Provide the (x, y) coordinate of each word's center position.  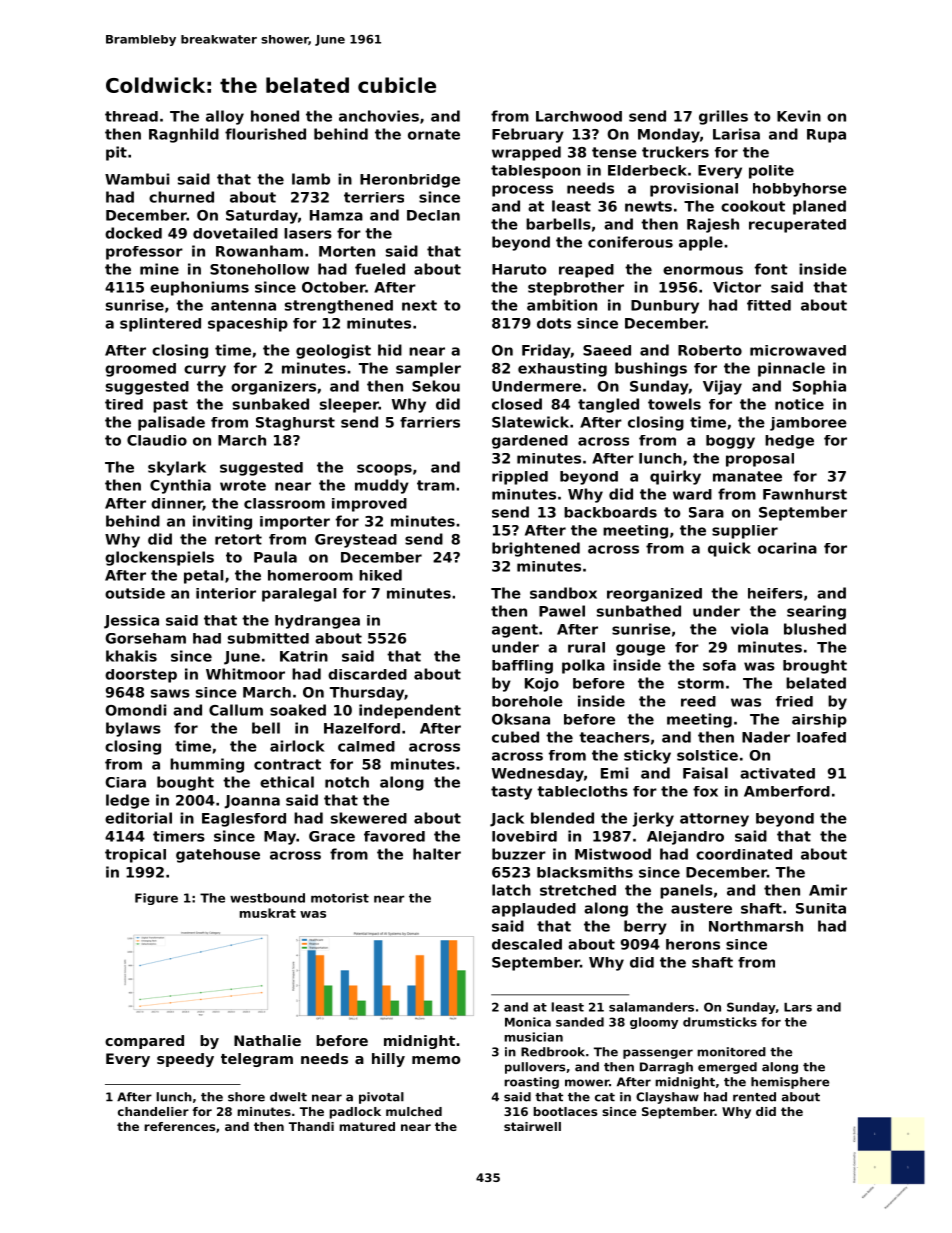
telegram (257, 1060)
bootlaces (565, 1111)
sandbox (563, 593)
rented (754, 1097)
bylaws (133, 729)
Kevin (799, 116)
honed (275, 116)
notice (799, 404)
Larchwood (579, 116)
